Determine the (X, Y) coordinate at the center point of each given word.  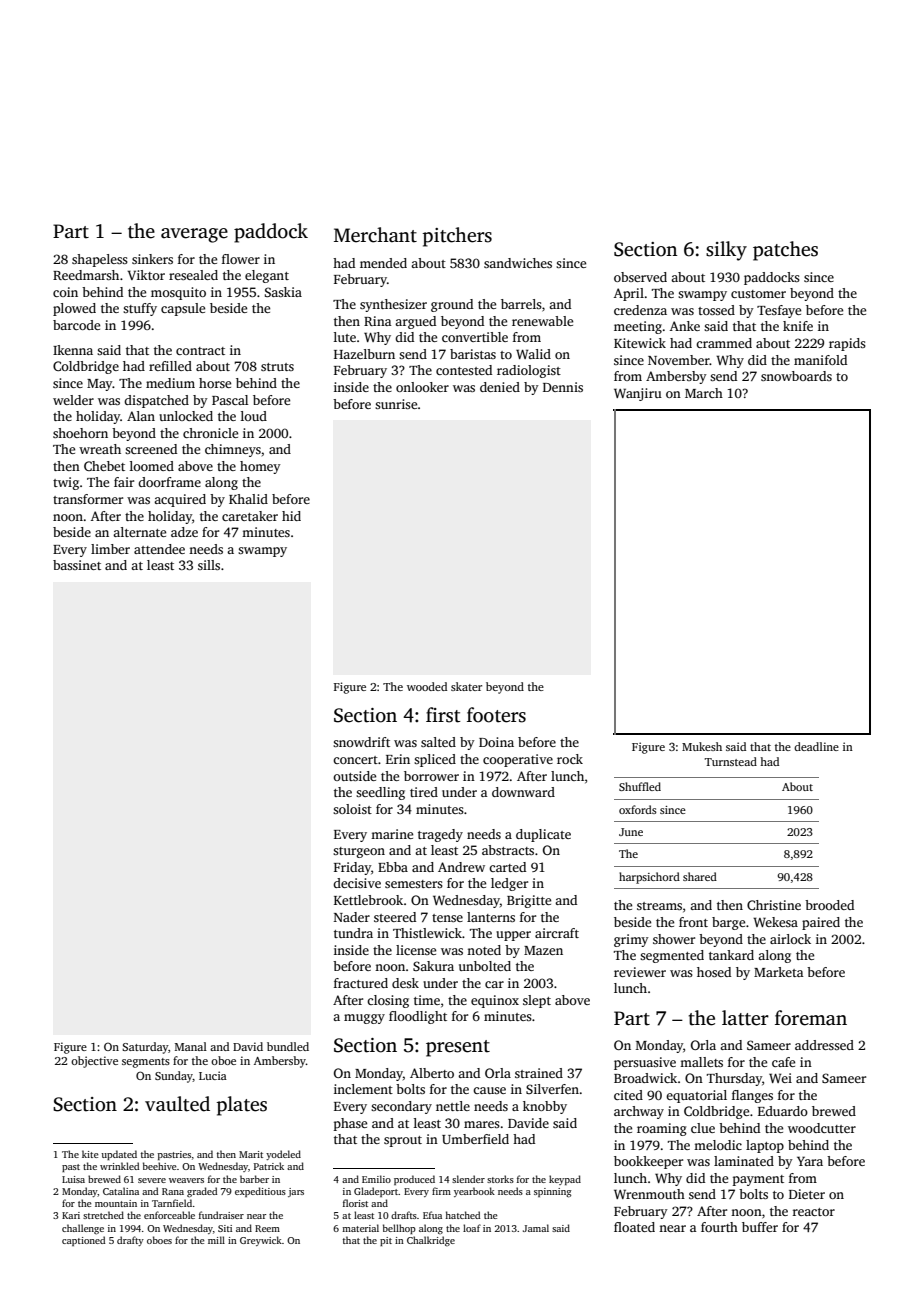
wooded (427, 686)
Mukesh (702, 746)
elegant (267, 276)
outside (354, 776)
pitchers (457, 237)
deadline (816, 746)
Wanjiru (638, 394)
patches (785, 251)
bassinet (77, 565)
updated (119, 1155)
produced (414, 1180)
